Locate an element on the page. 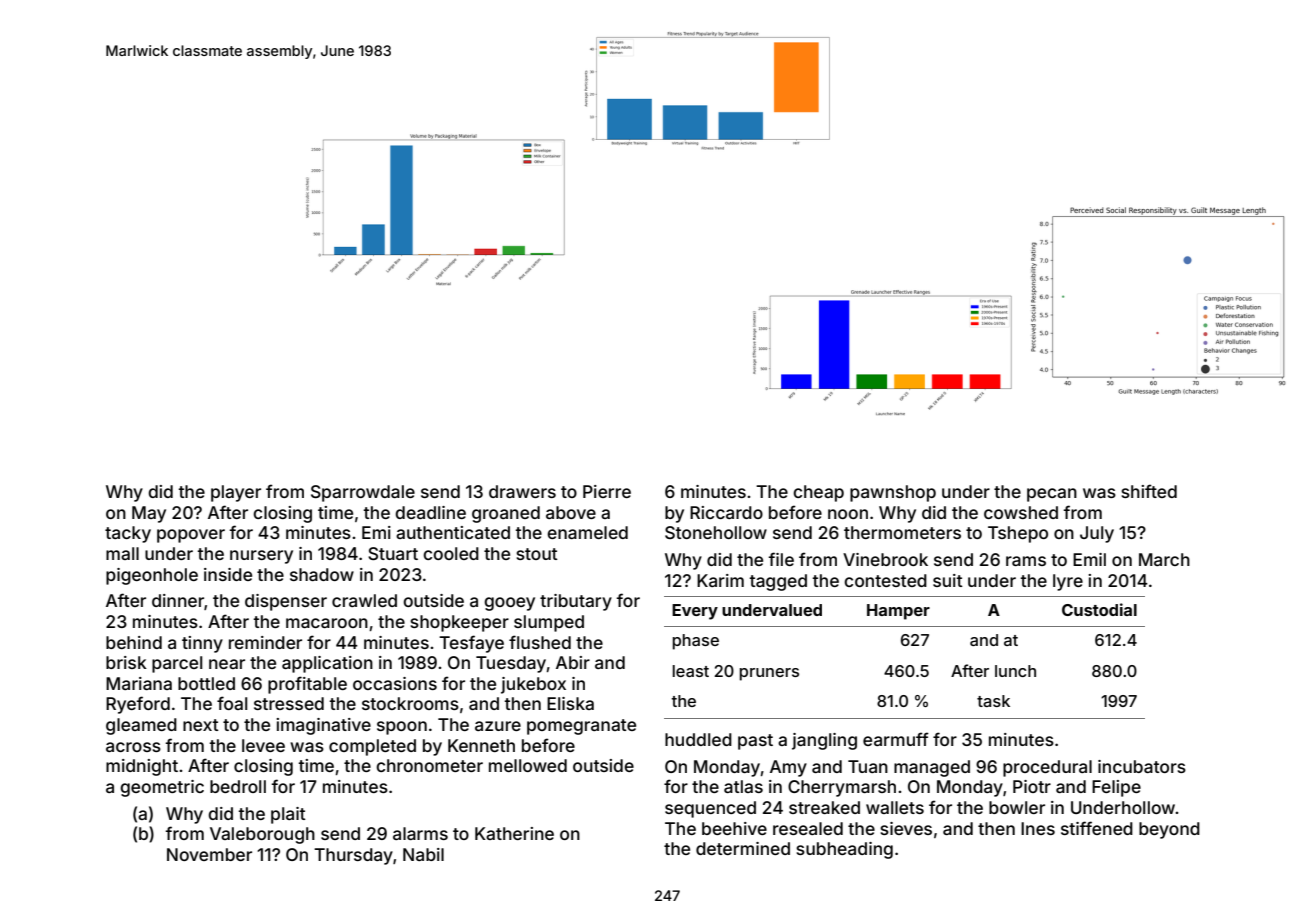 The image size is (1308, 924). player is located at coordinates (236, 493).
